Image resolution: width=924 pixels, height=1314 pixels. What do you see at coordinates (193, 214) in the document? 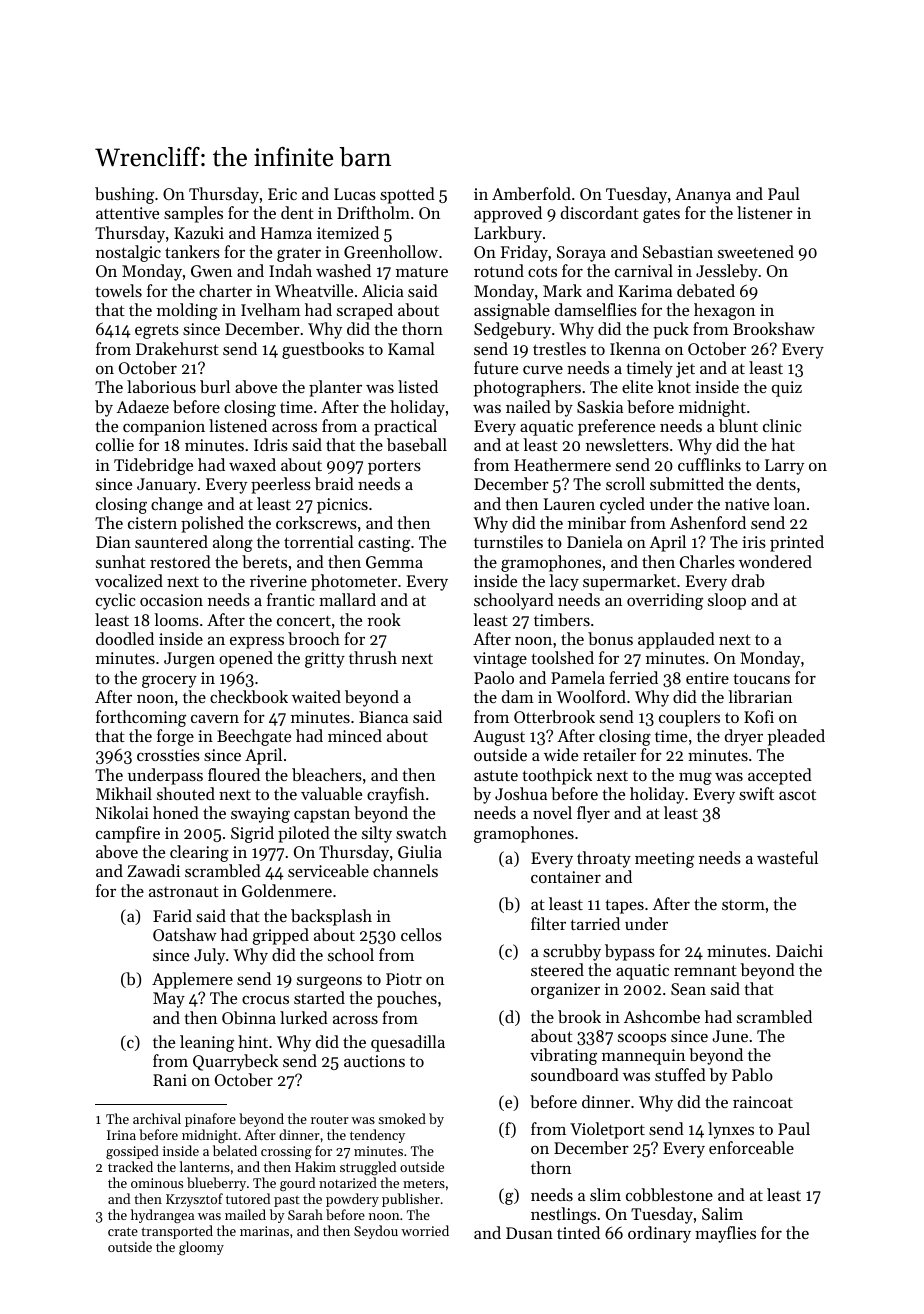
I see `samples` at bounding box center [193, 214].
